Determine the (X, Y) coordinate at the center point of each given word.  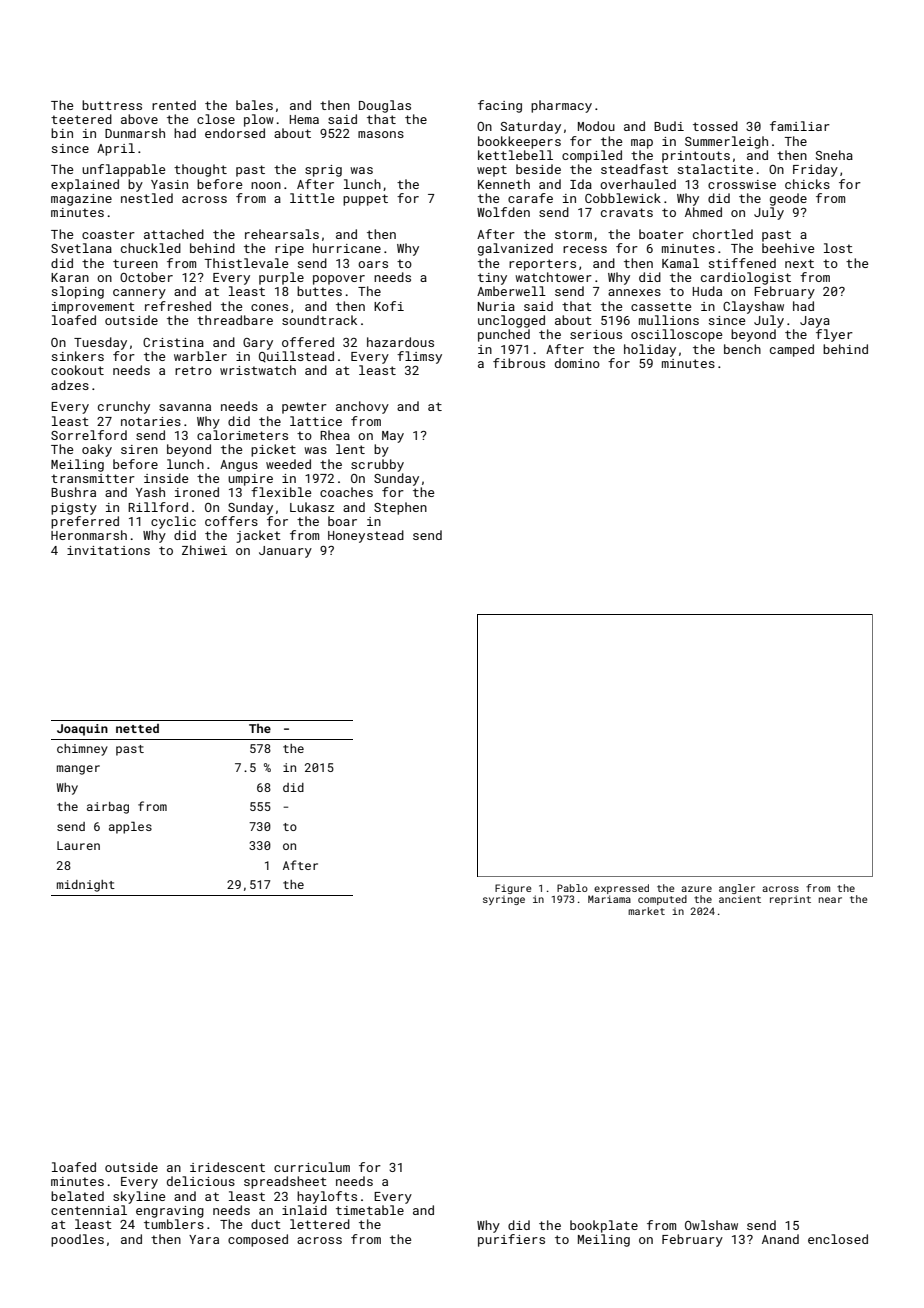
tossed (715, 126)
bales (254, 105)
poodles (77, 1240)
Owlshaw (711, 1225)
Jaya (815, 322)
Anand (780, 1239)
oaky (97, 450)
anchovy (362, 407)
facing (500, 106)
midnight (86, 886)
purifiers (511, 1240)
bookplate (604, 1226)
